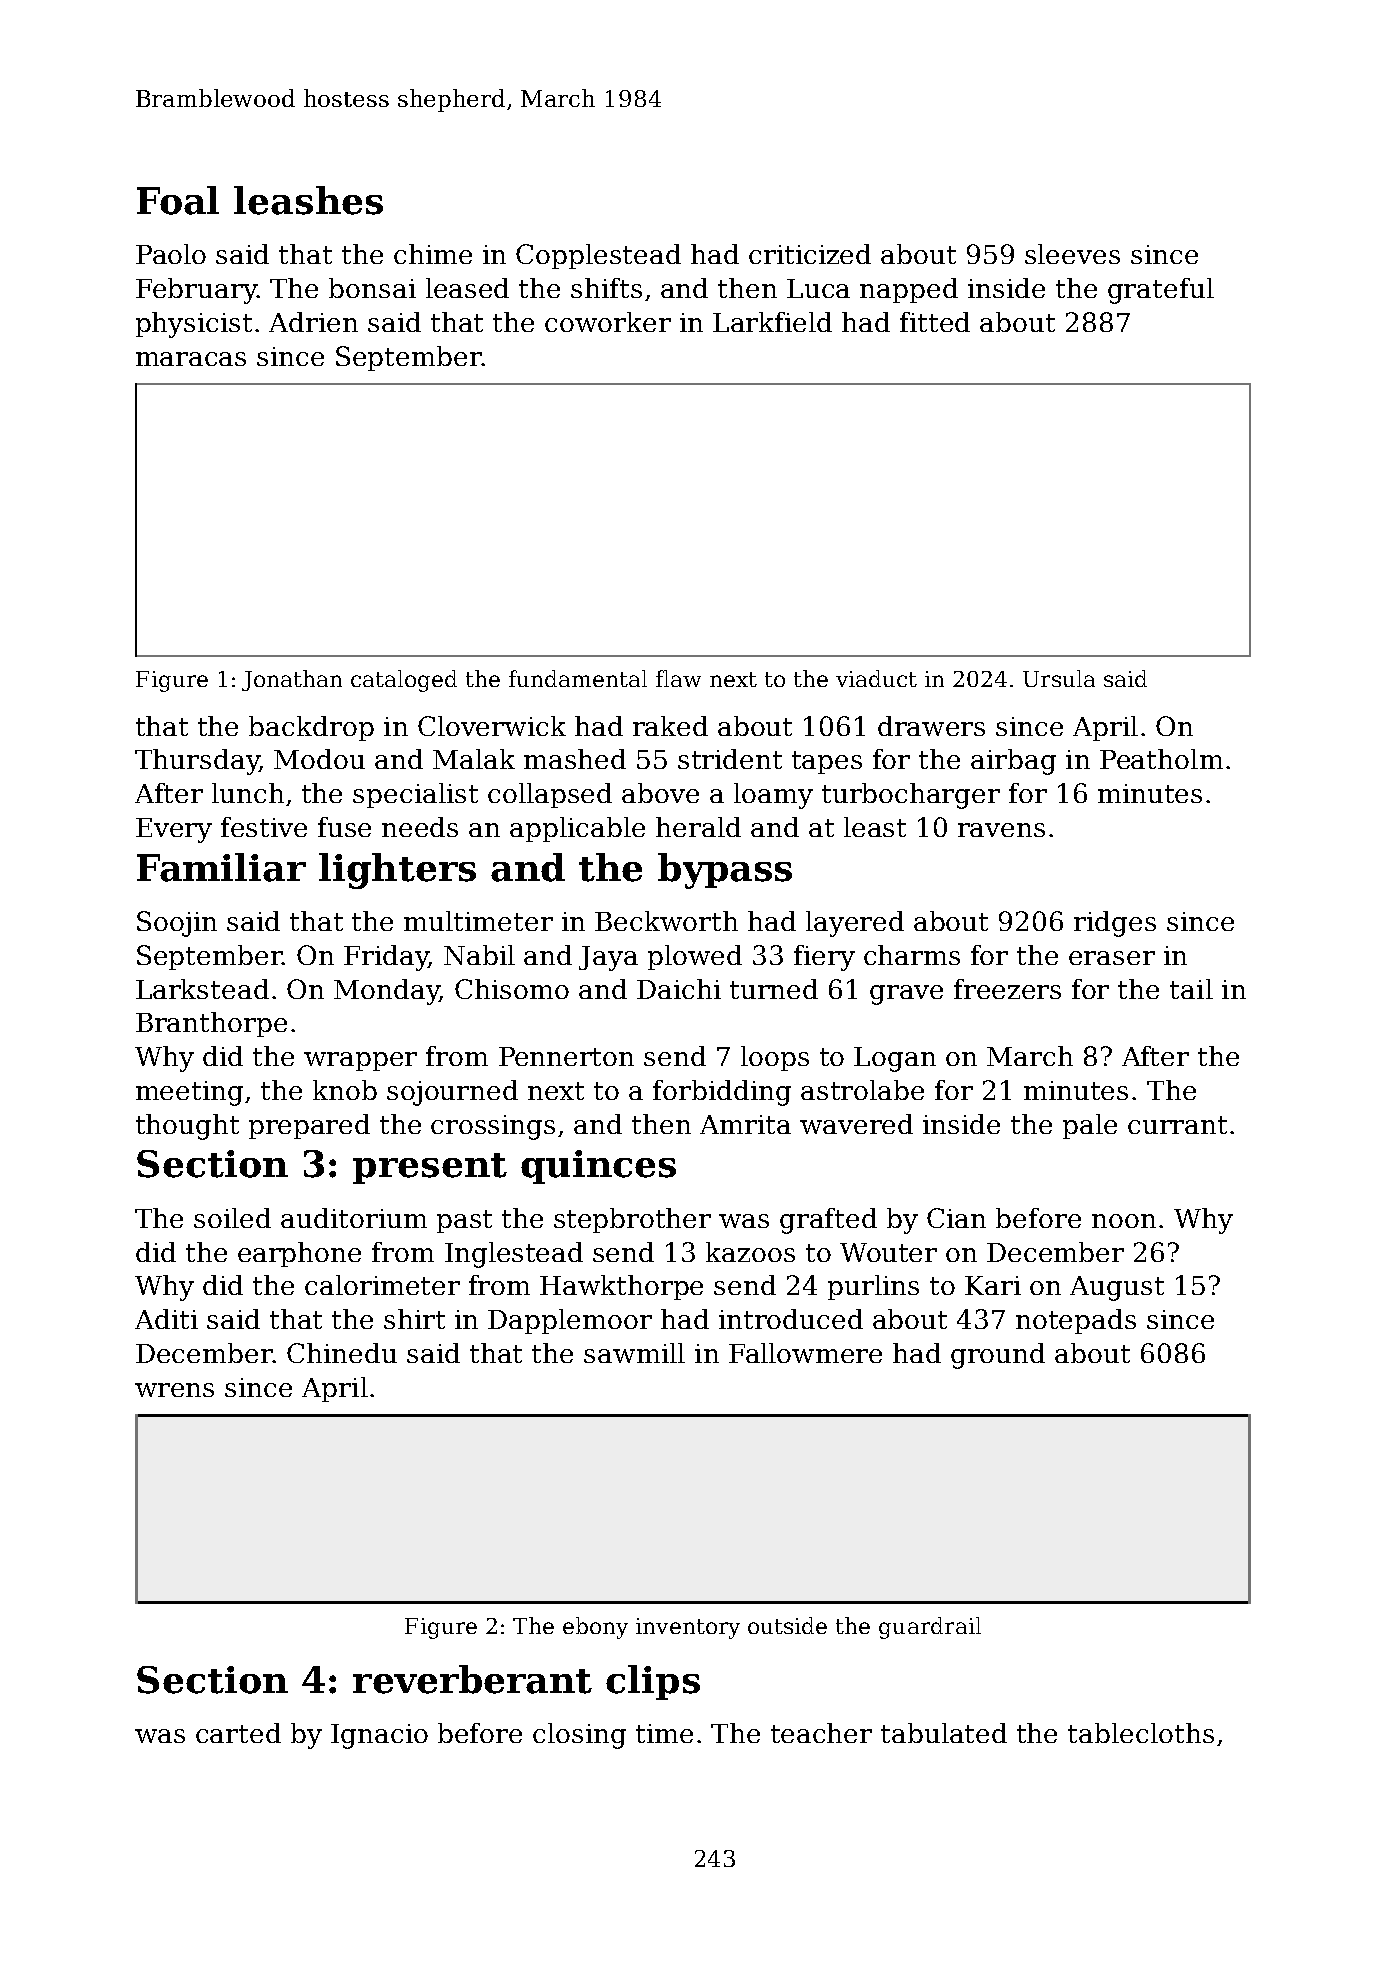  I want to click on sleeves, so click(1072, 254).
